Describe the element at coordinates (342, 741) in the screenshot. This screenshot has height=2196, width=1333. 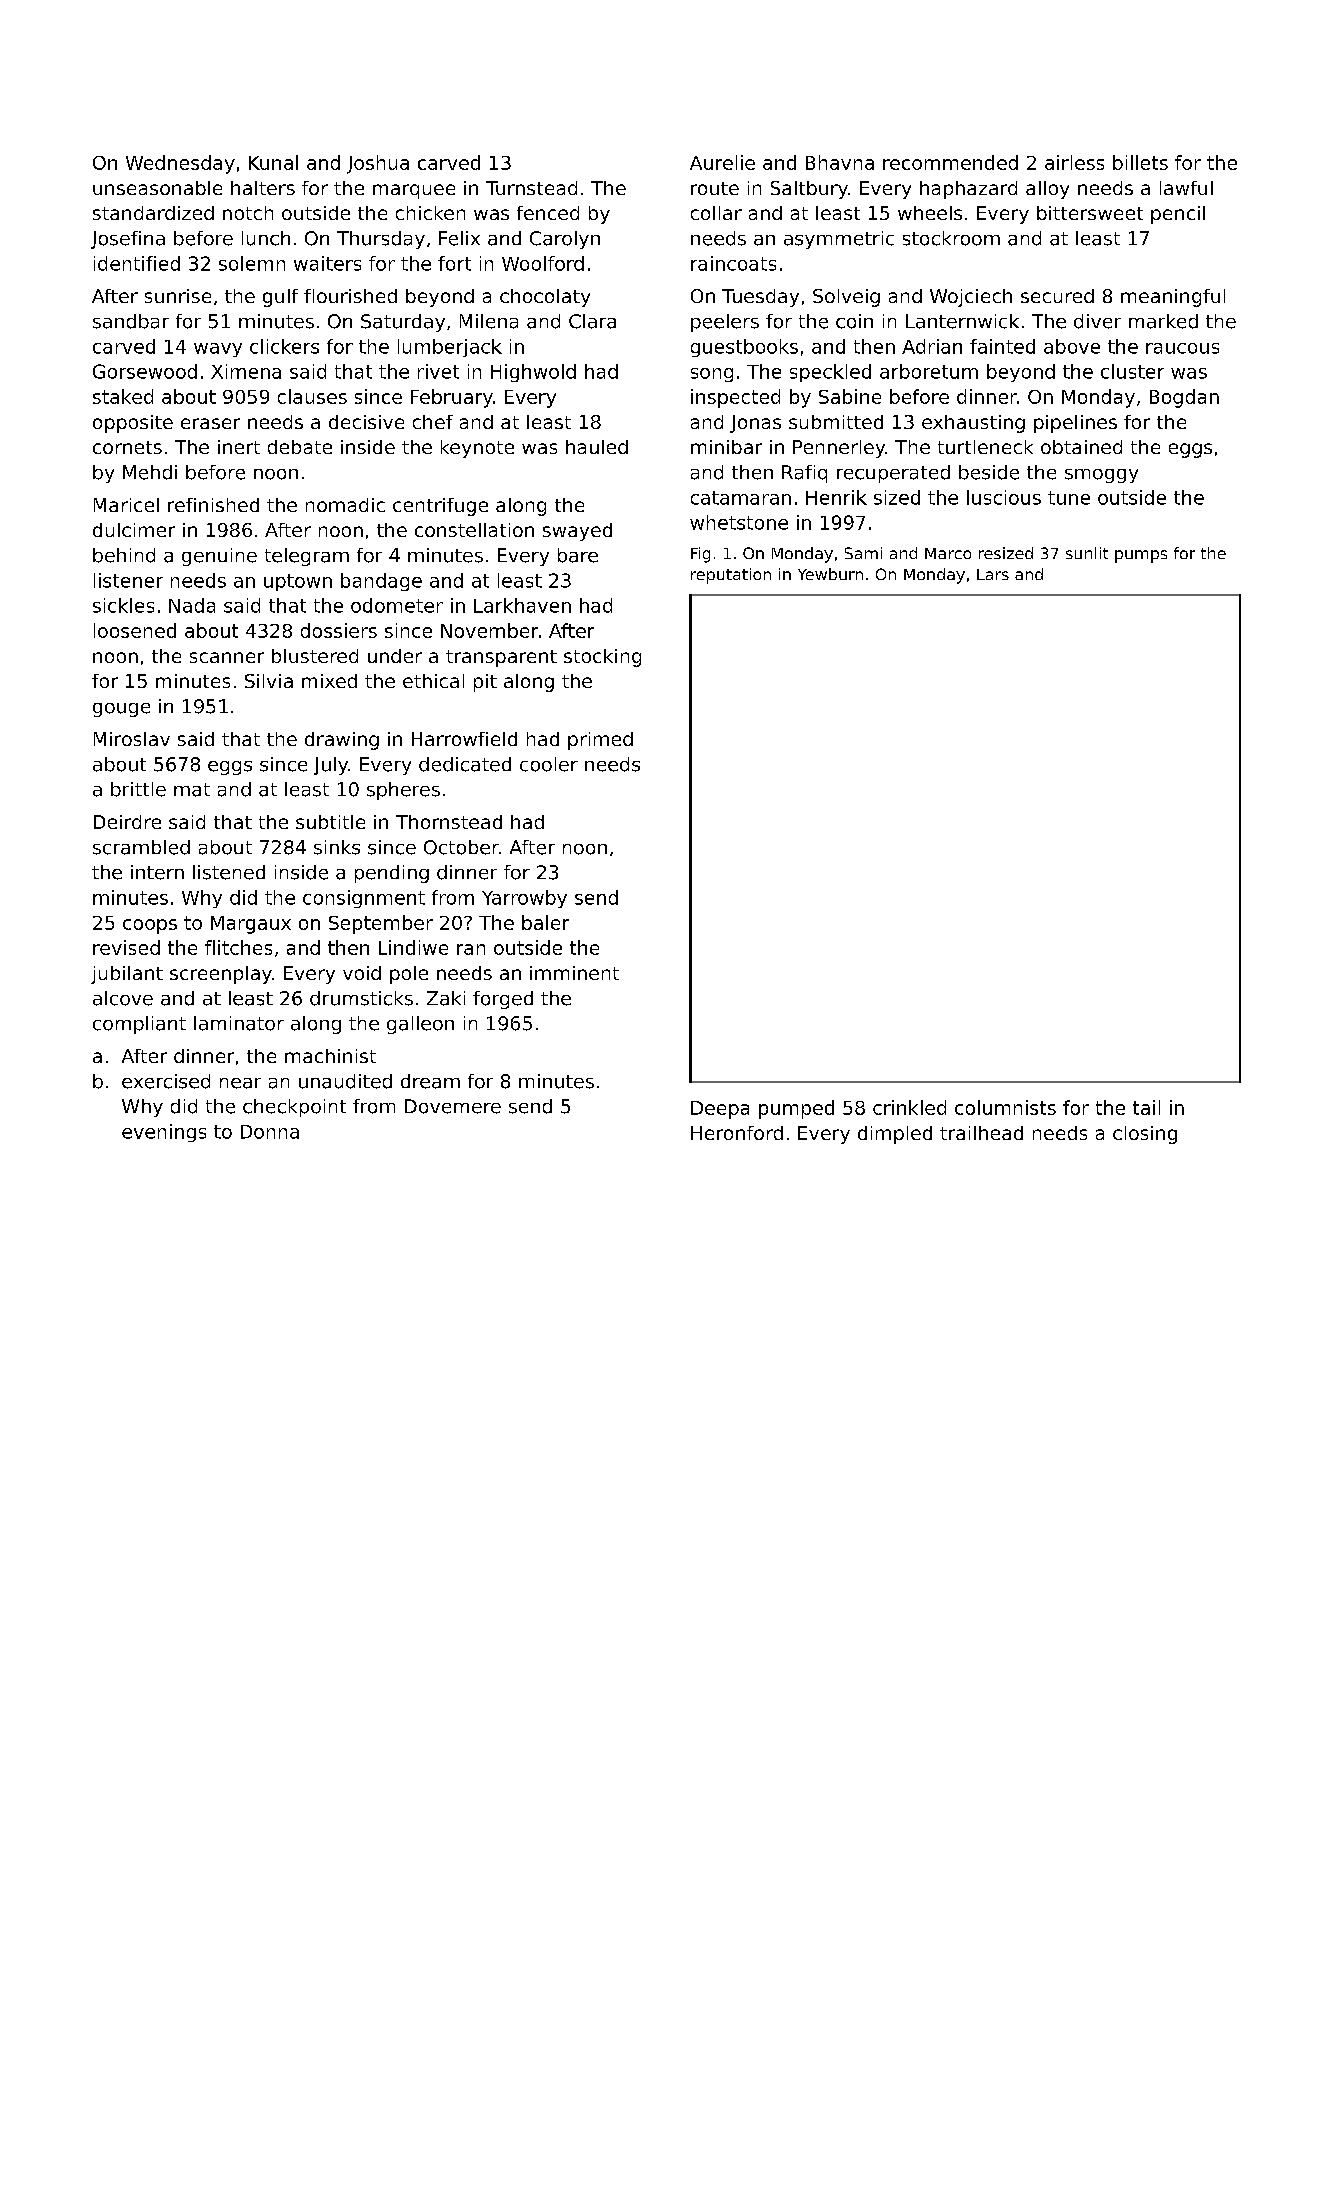
I see `drawing` at that location.
